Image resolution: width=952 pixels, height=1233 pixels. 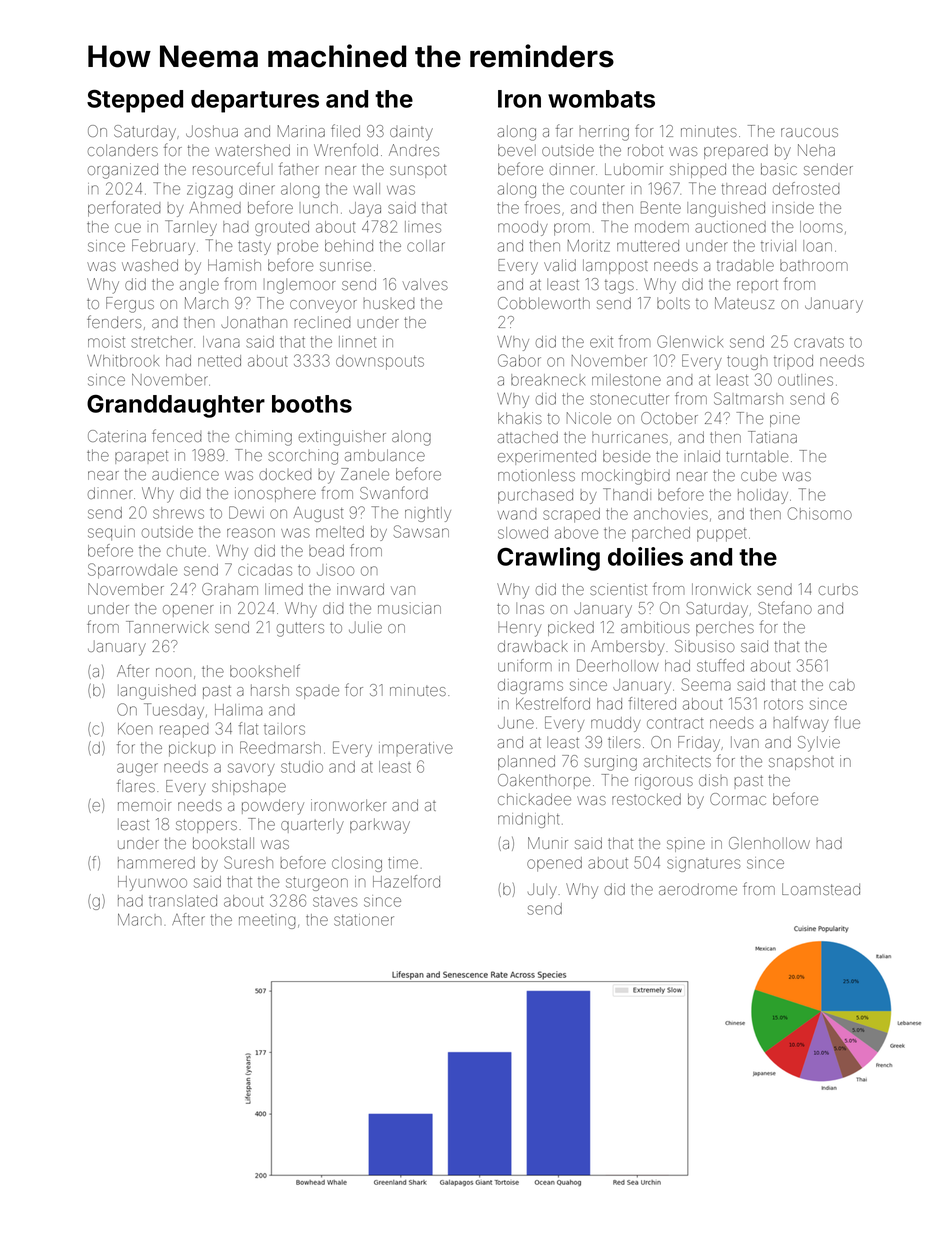 I want to click on Loamstead, so click(x=821, y=889).
